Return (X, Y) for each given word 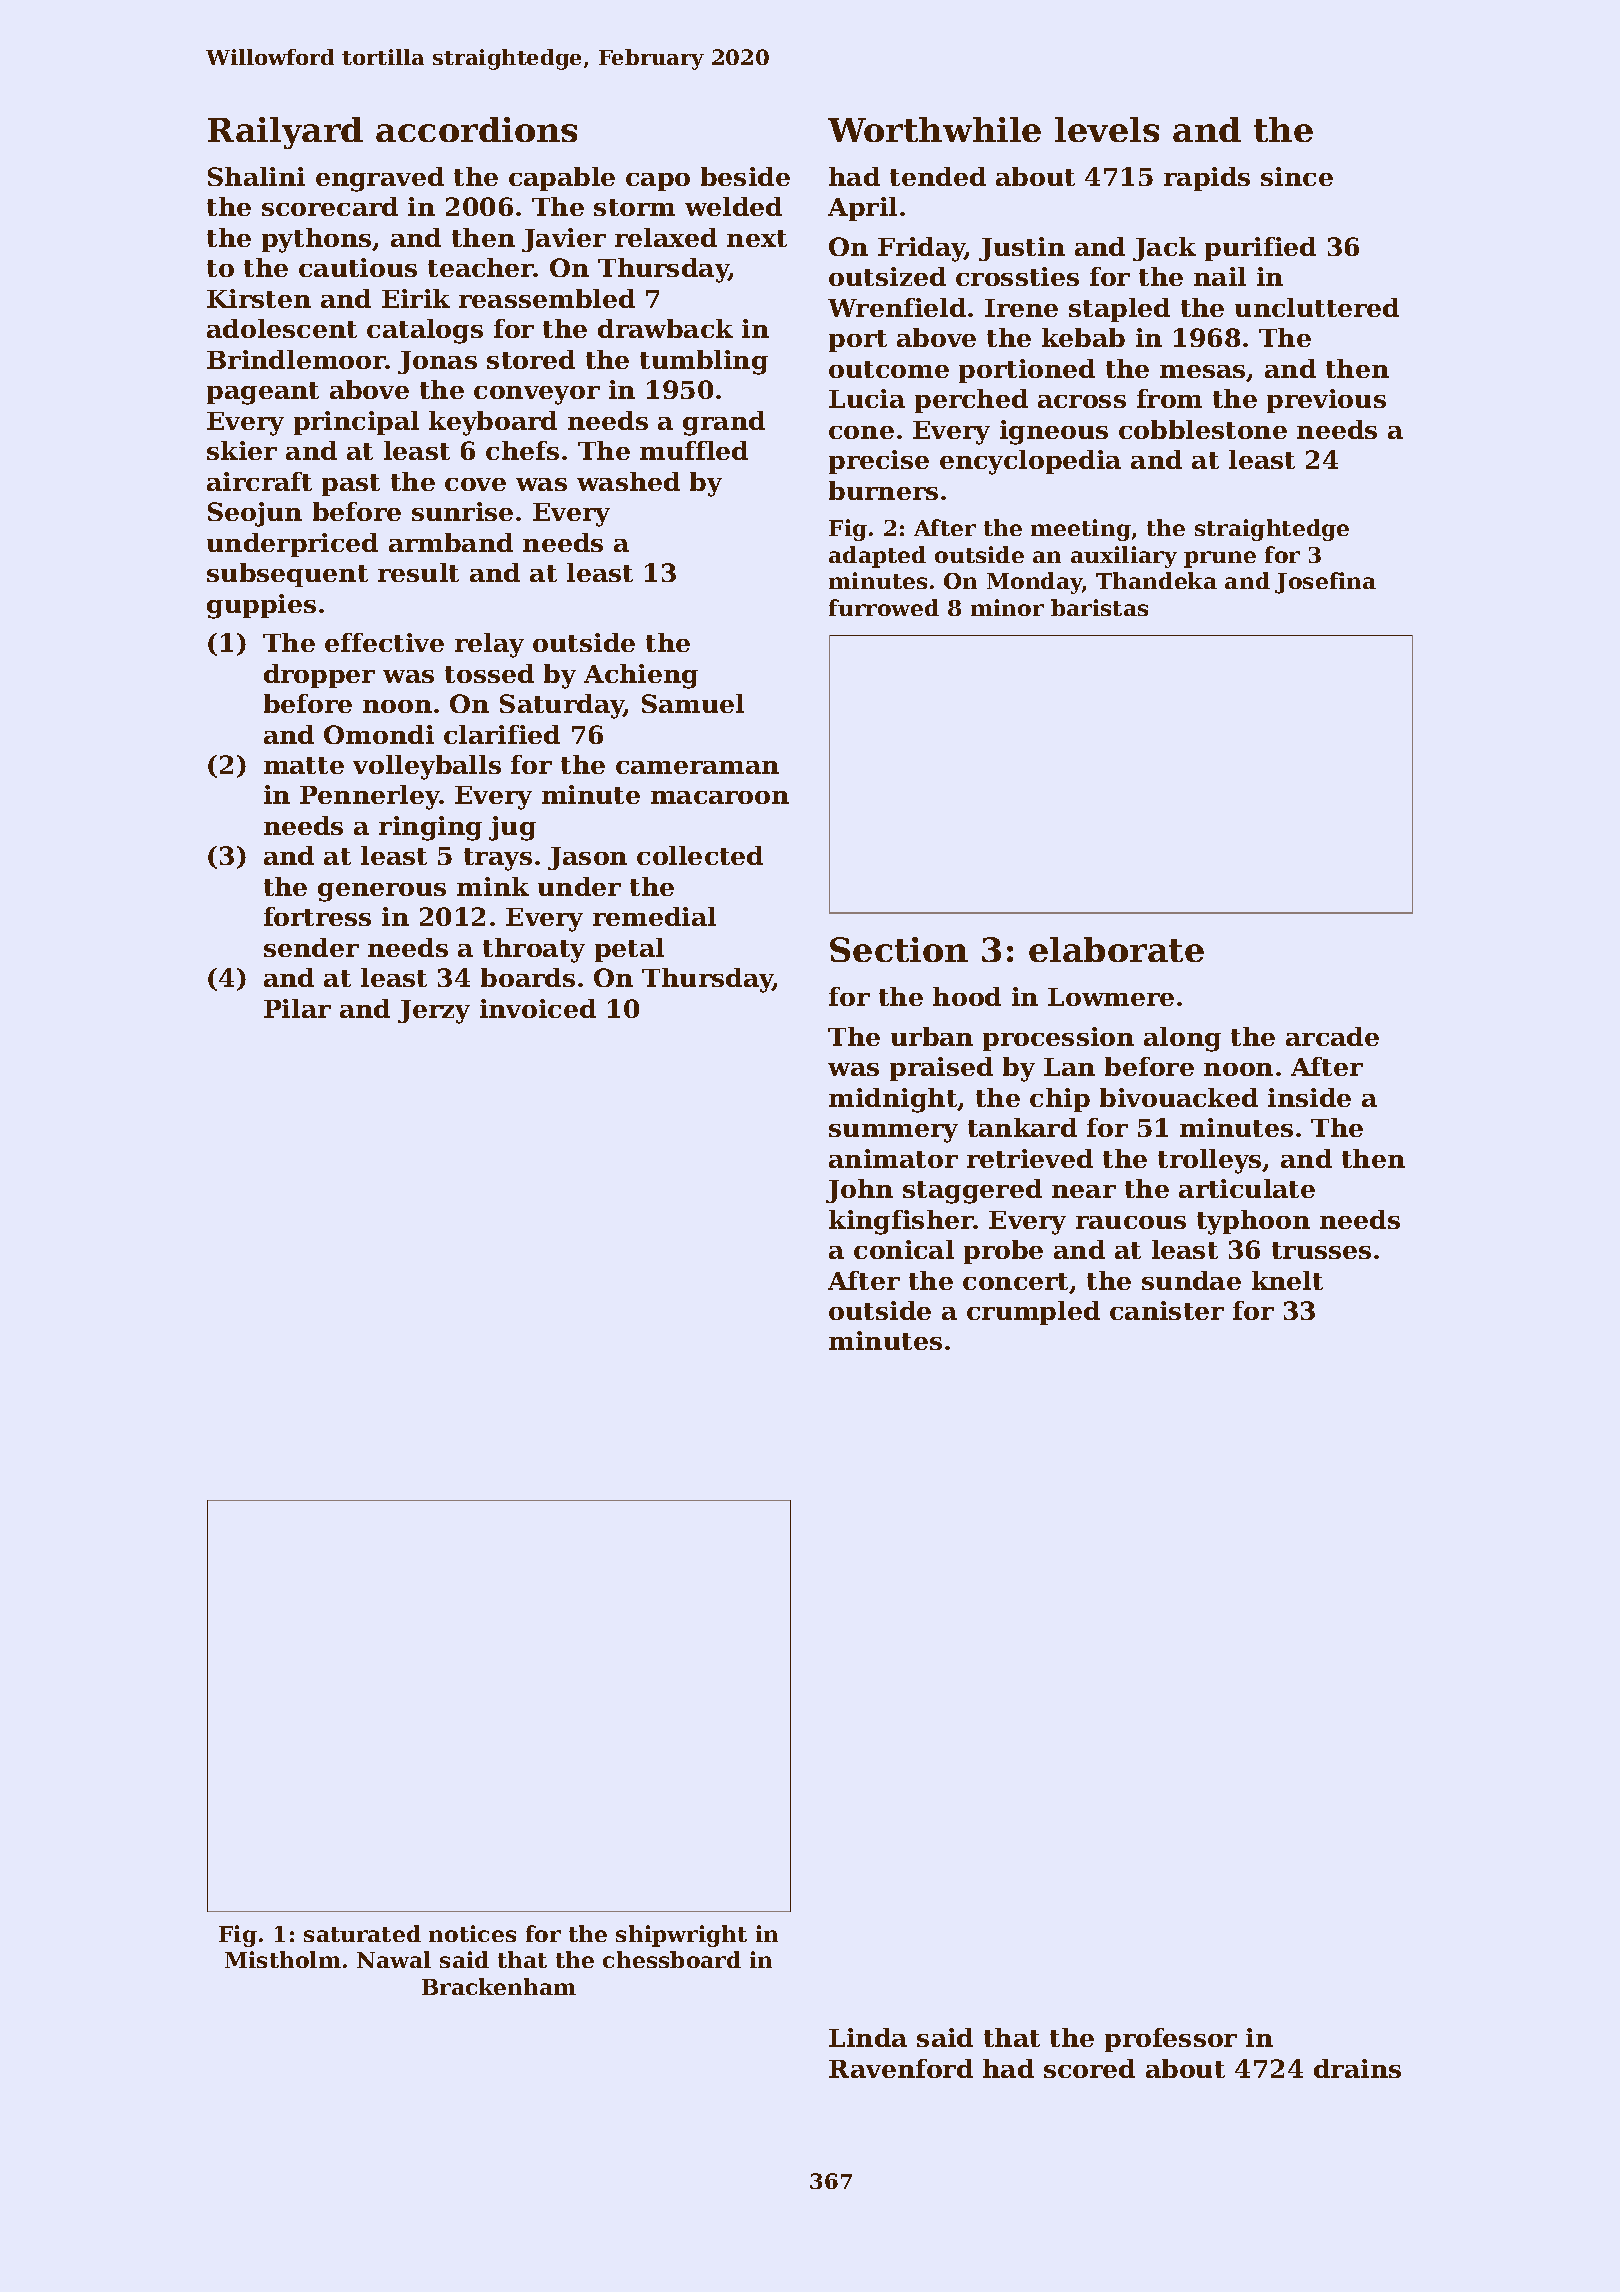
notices (472, 1933)
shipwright (681, 1936)
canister (1167, 1310)
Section (899, 949)
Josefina (1325, 583)
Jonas (437, 362)
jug (512, 828)
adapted (877, 557)
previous (1326, 401)
